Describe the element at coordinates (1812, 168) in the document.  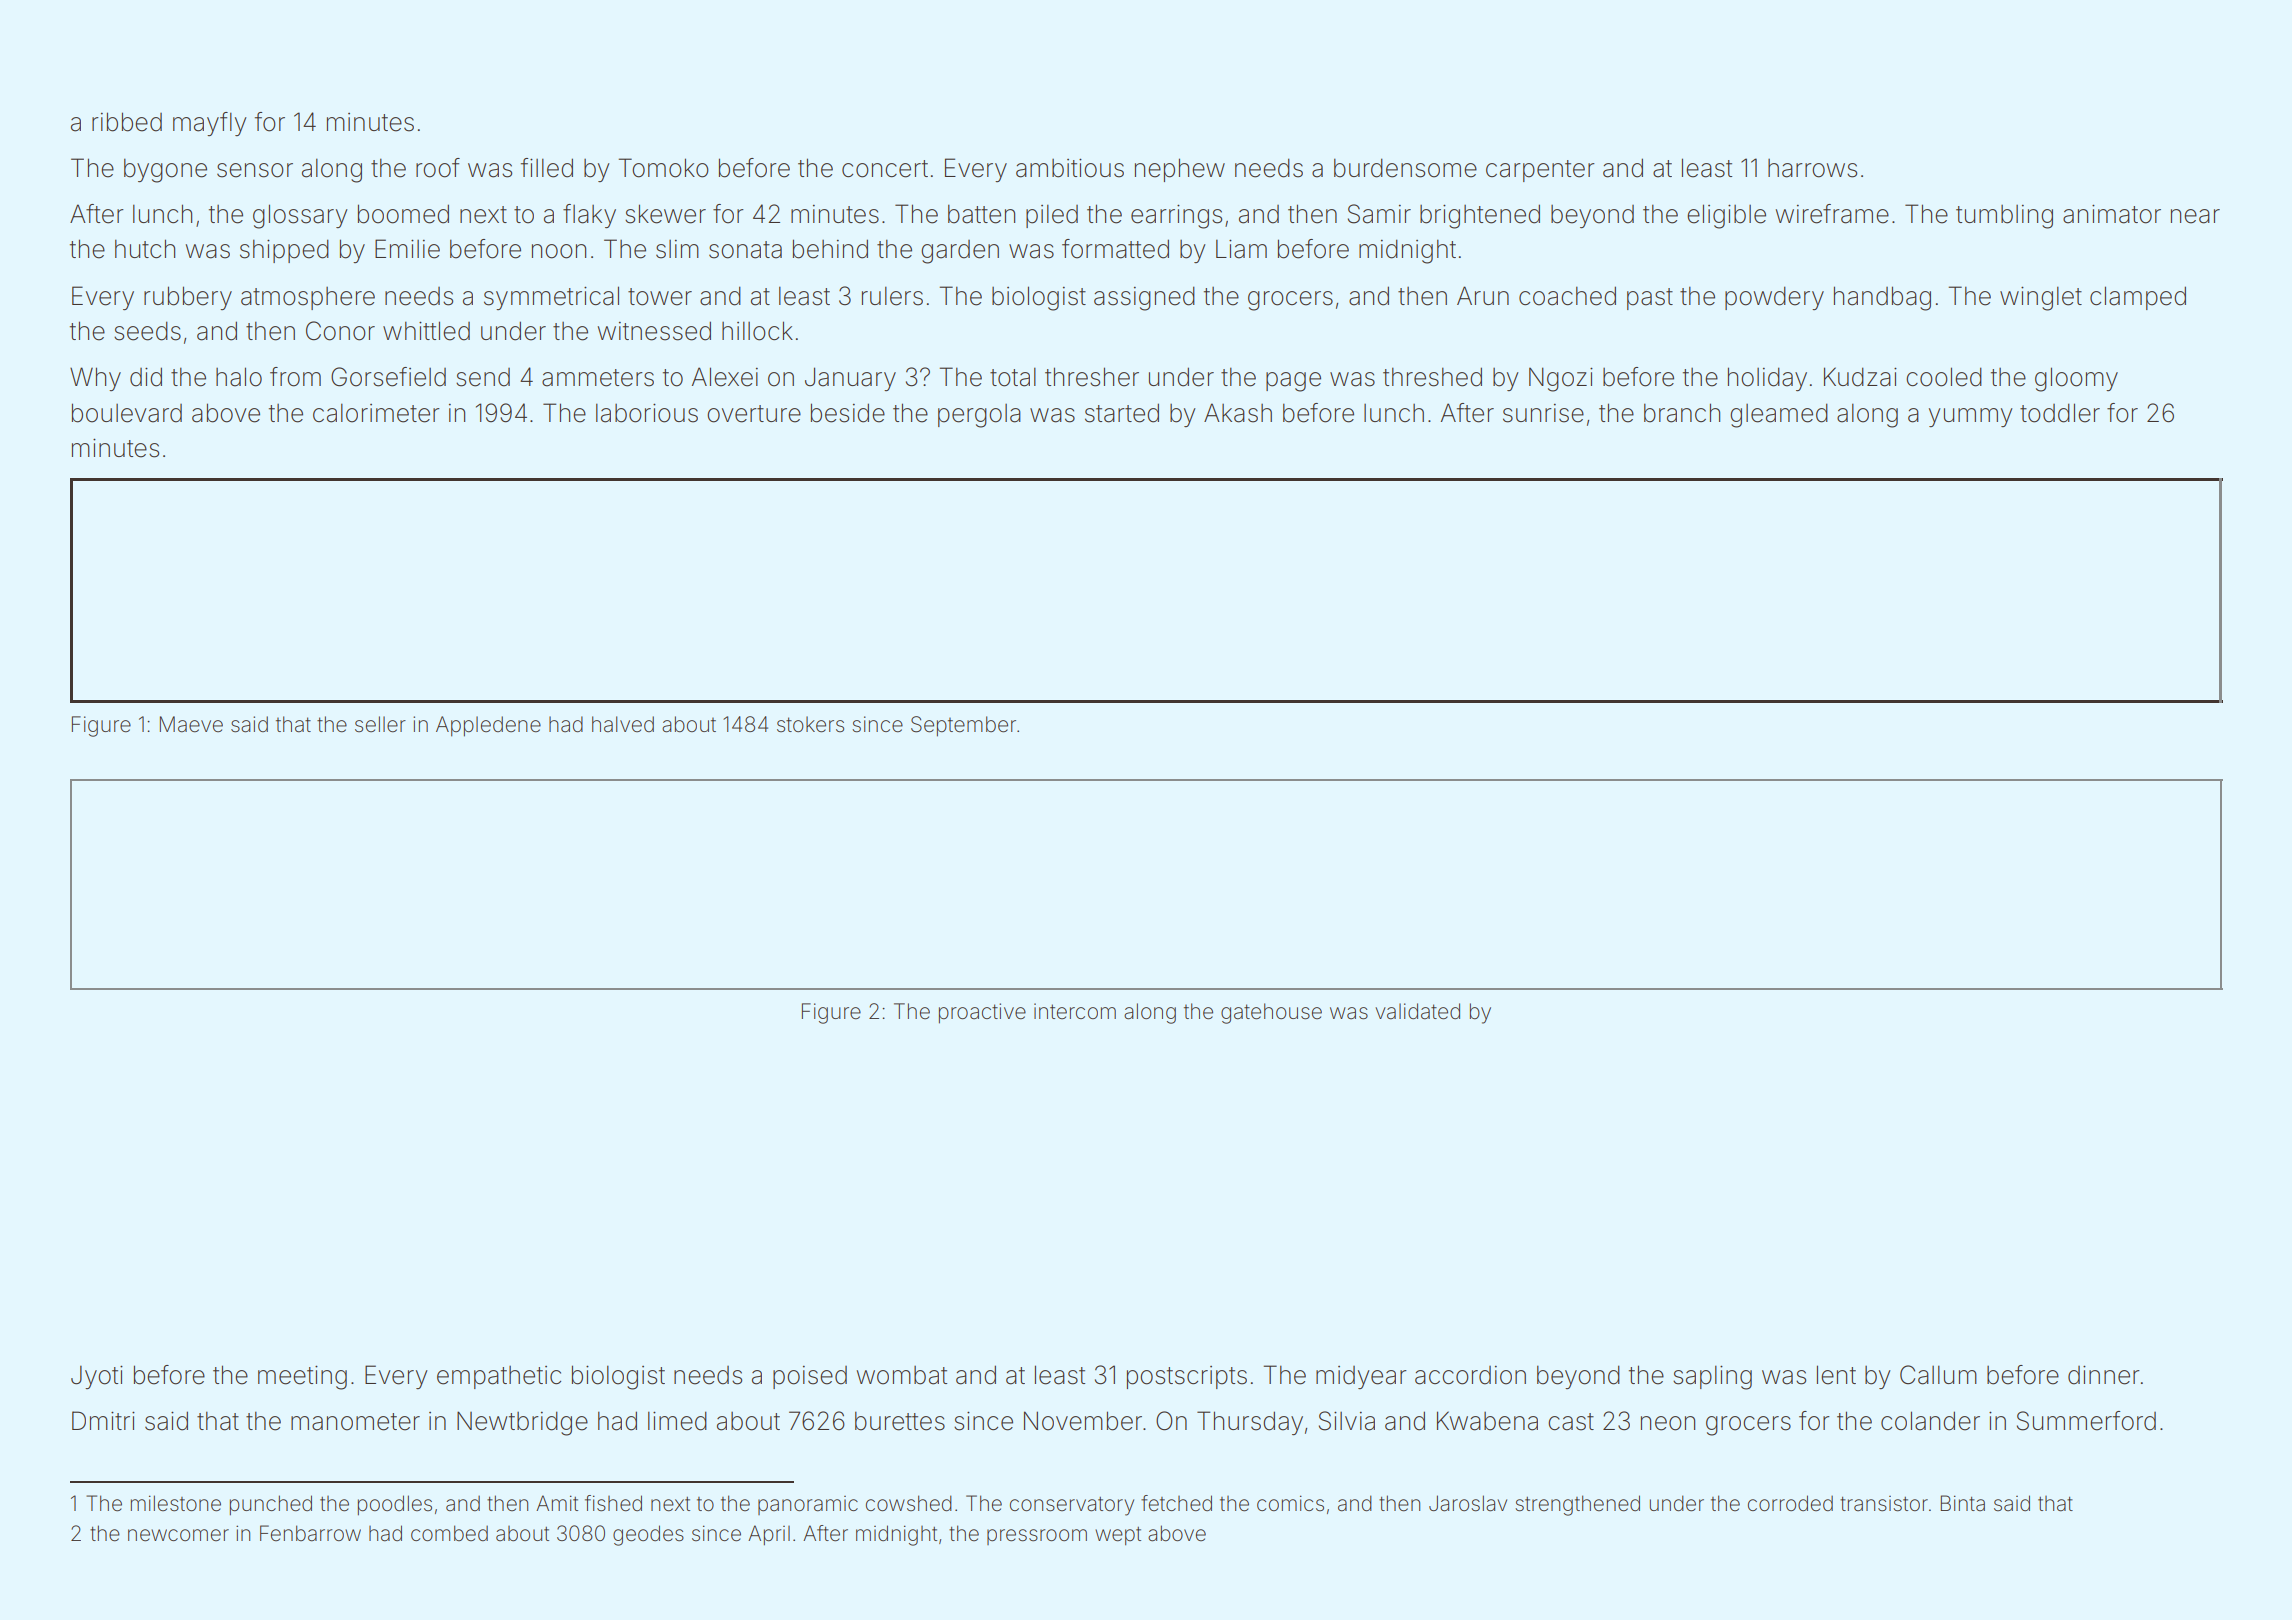
I see `harrows` at that location.
